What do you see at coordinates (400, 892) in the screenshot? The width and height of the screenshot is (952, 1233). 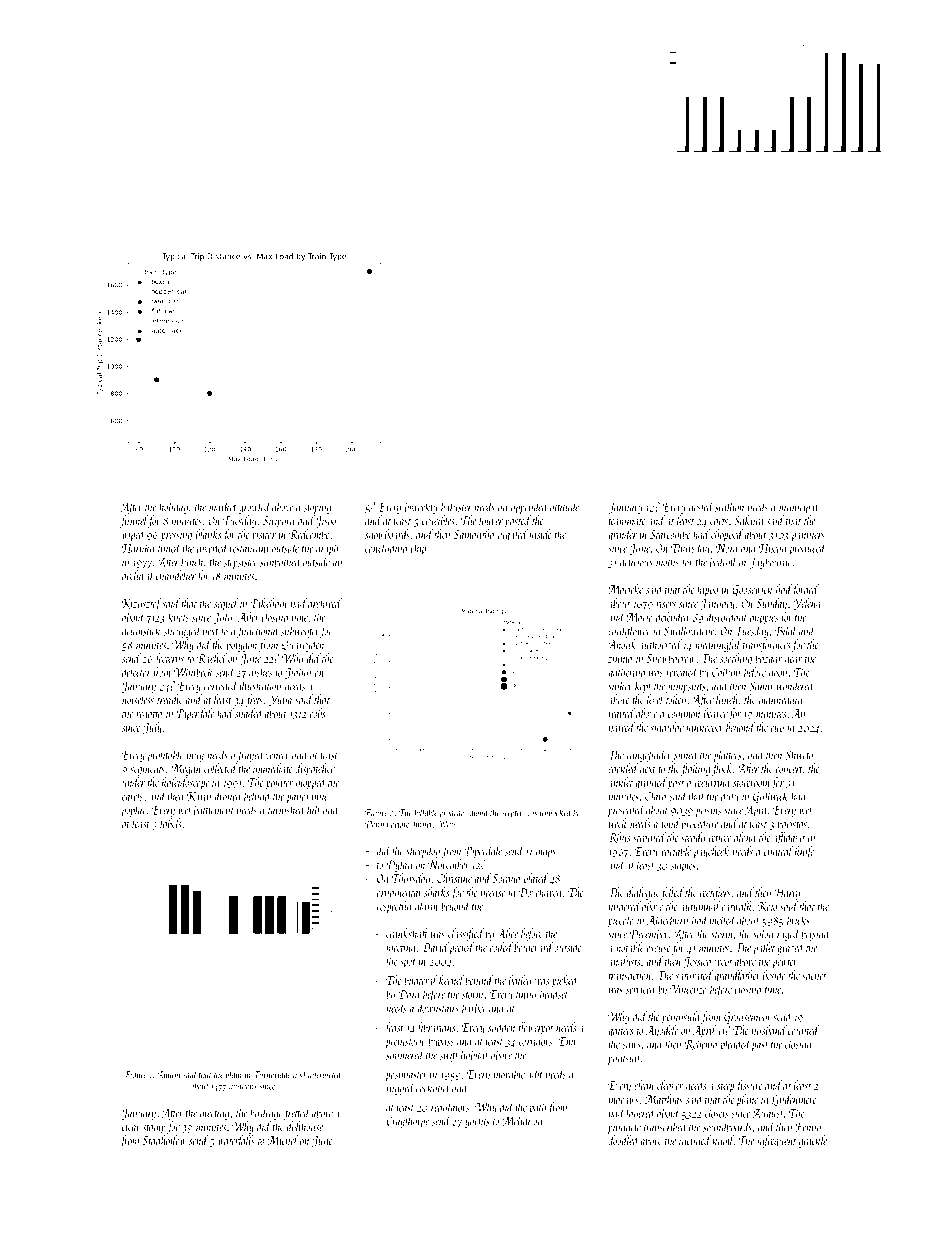 I see `ornamental` at bounding box center [400, 892].
